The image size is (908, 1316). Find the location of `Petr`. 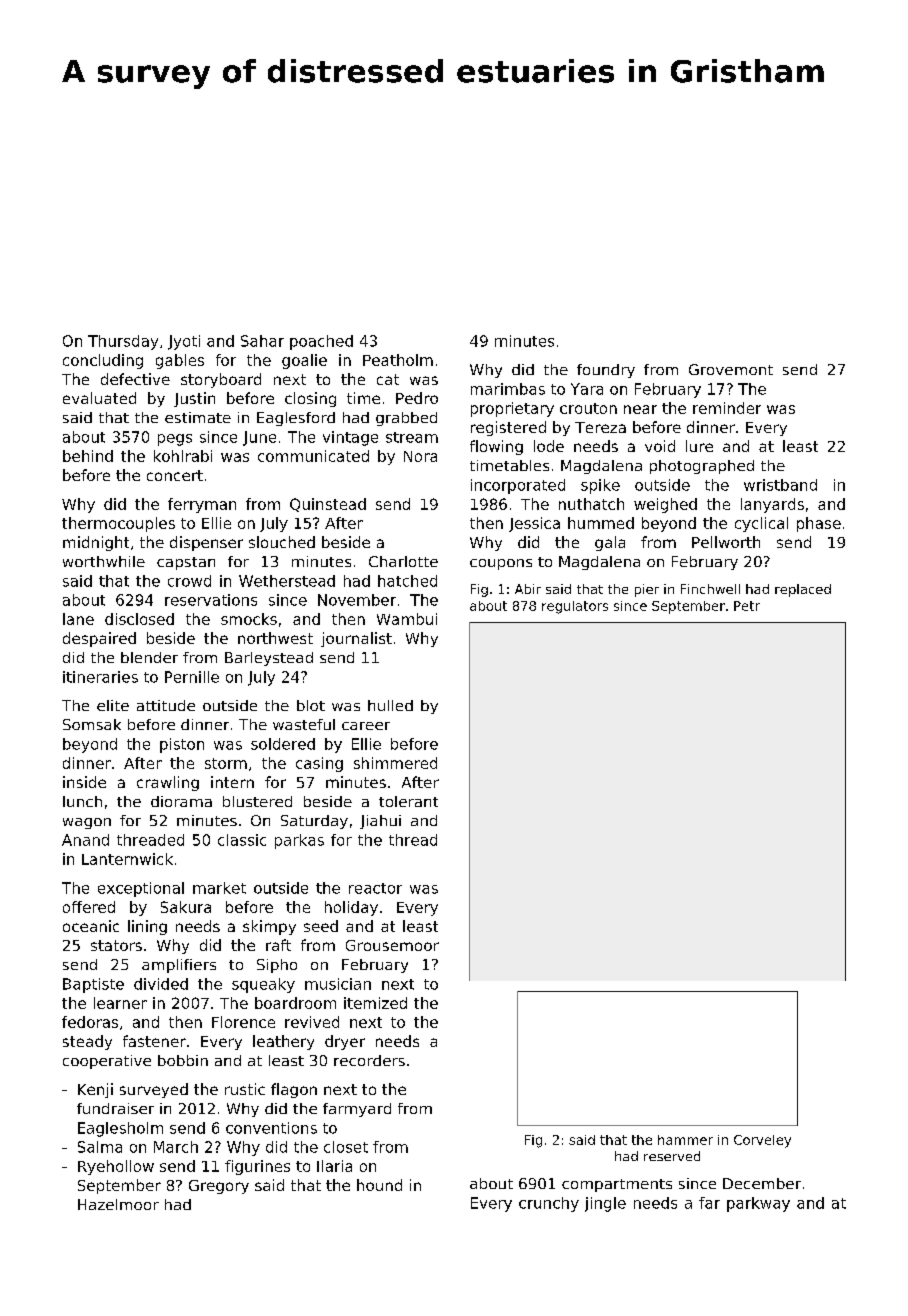

Petr is located at coordinates (747, 606).
